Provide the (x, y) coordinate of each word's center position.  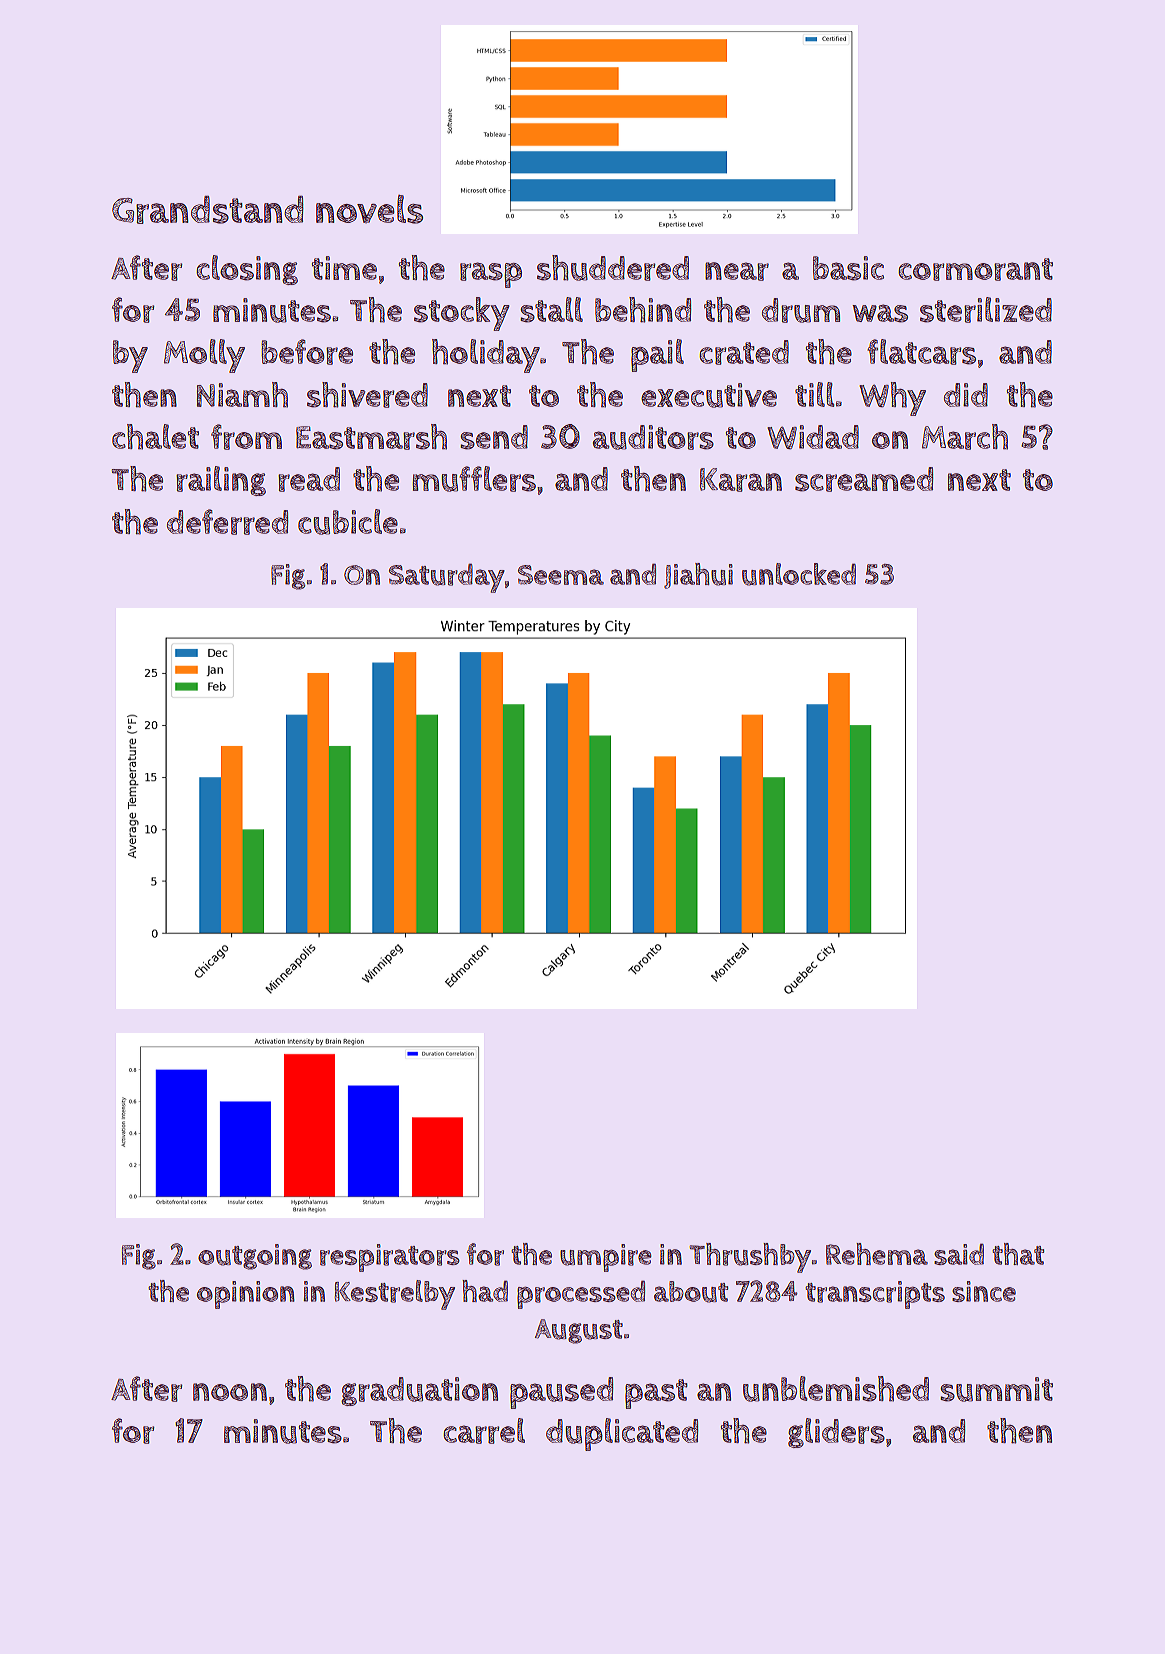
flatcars (921, 352)
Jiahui (698, 576)
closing (247, 270)
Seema (561, 575)
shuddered (613, 268)
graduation (419, 1391)
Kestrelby (394, 1295)
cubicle (348, 522)
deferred (227, 522)
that (1018, 1254)
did (966, 395)
